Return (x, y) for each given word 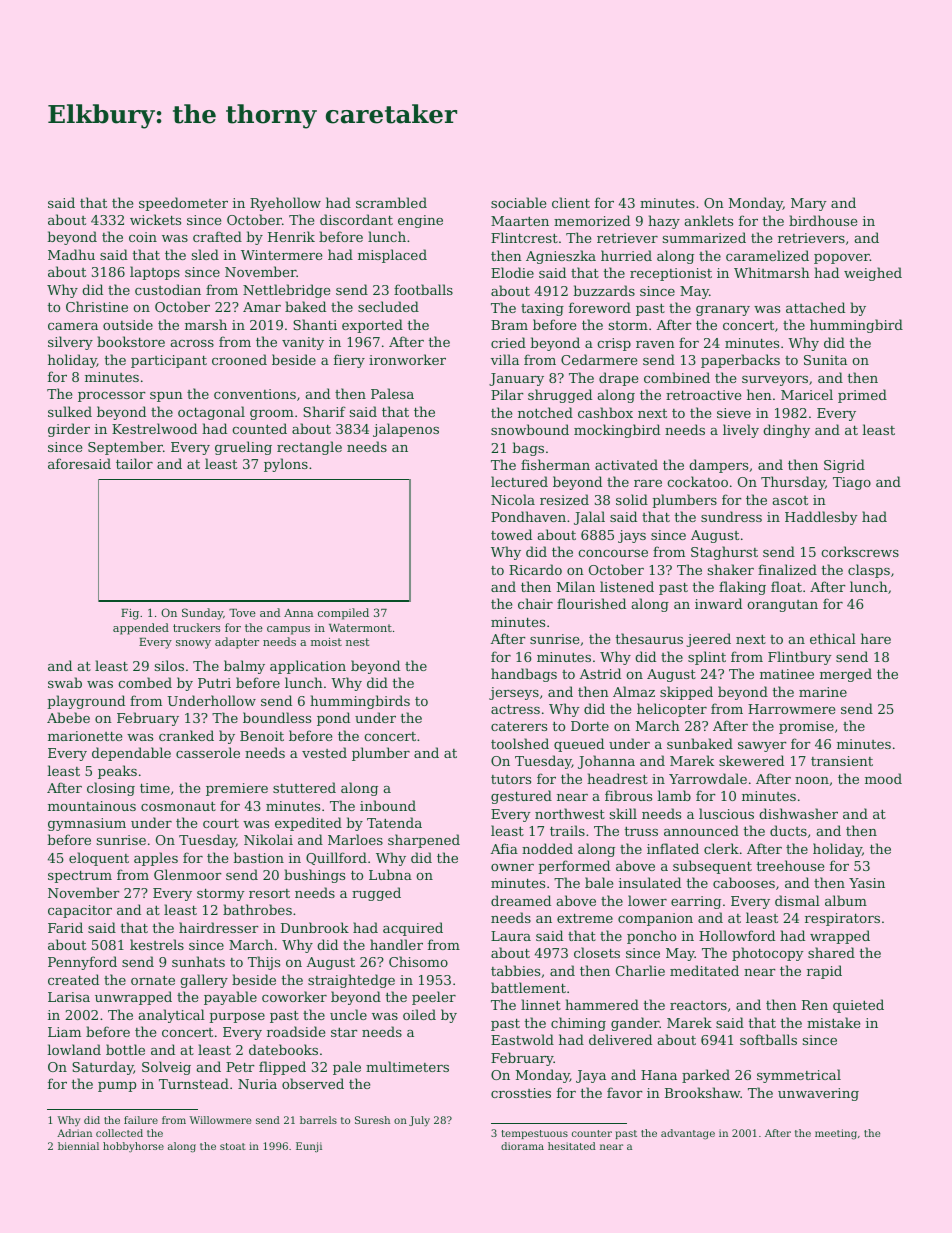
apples (156, 859)
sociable (518, 202)
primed (862, 396)
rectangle (309, 448)
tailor (134, 463)
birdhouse (823, 220)
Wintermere (281, 255)
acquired (413, 929)
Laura (511, 936)
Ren (815, 1005)
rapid (824, 972)
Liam (64, 1032)
